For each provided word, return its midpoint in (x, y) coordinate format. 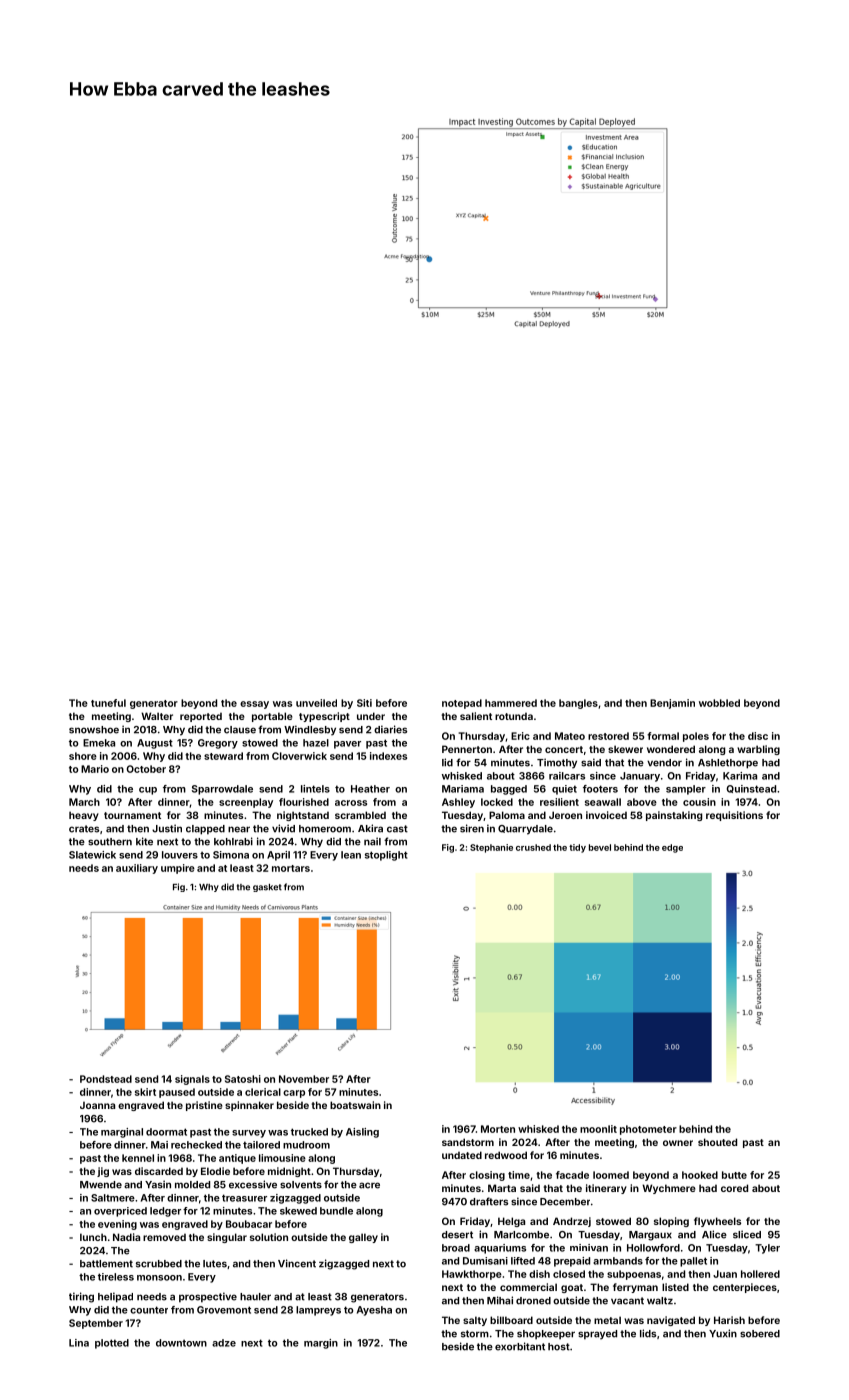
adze (224, 1343)
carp (294, 1094)
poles (696, 737)
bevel (600, 847)
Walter (157, 716)
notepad (462, 704)
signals (192, 1080)
